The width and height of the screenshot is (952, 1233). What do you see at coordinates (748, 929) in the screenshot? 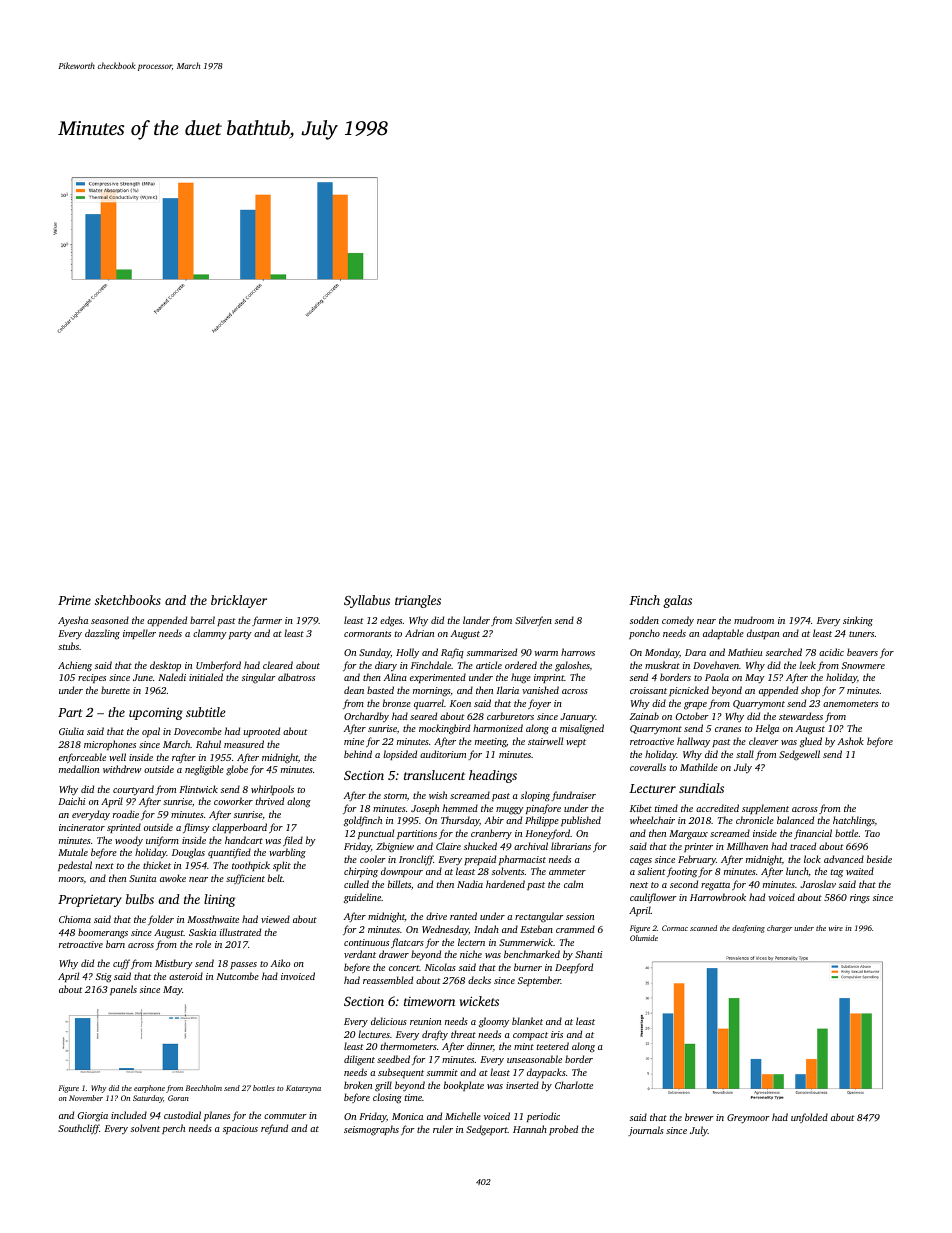
I see `deafening` at bounding box center [748, 929].
